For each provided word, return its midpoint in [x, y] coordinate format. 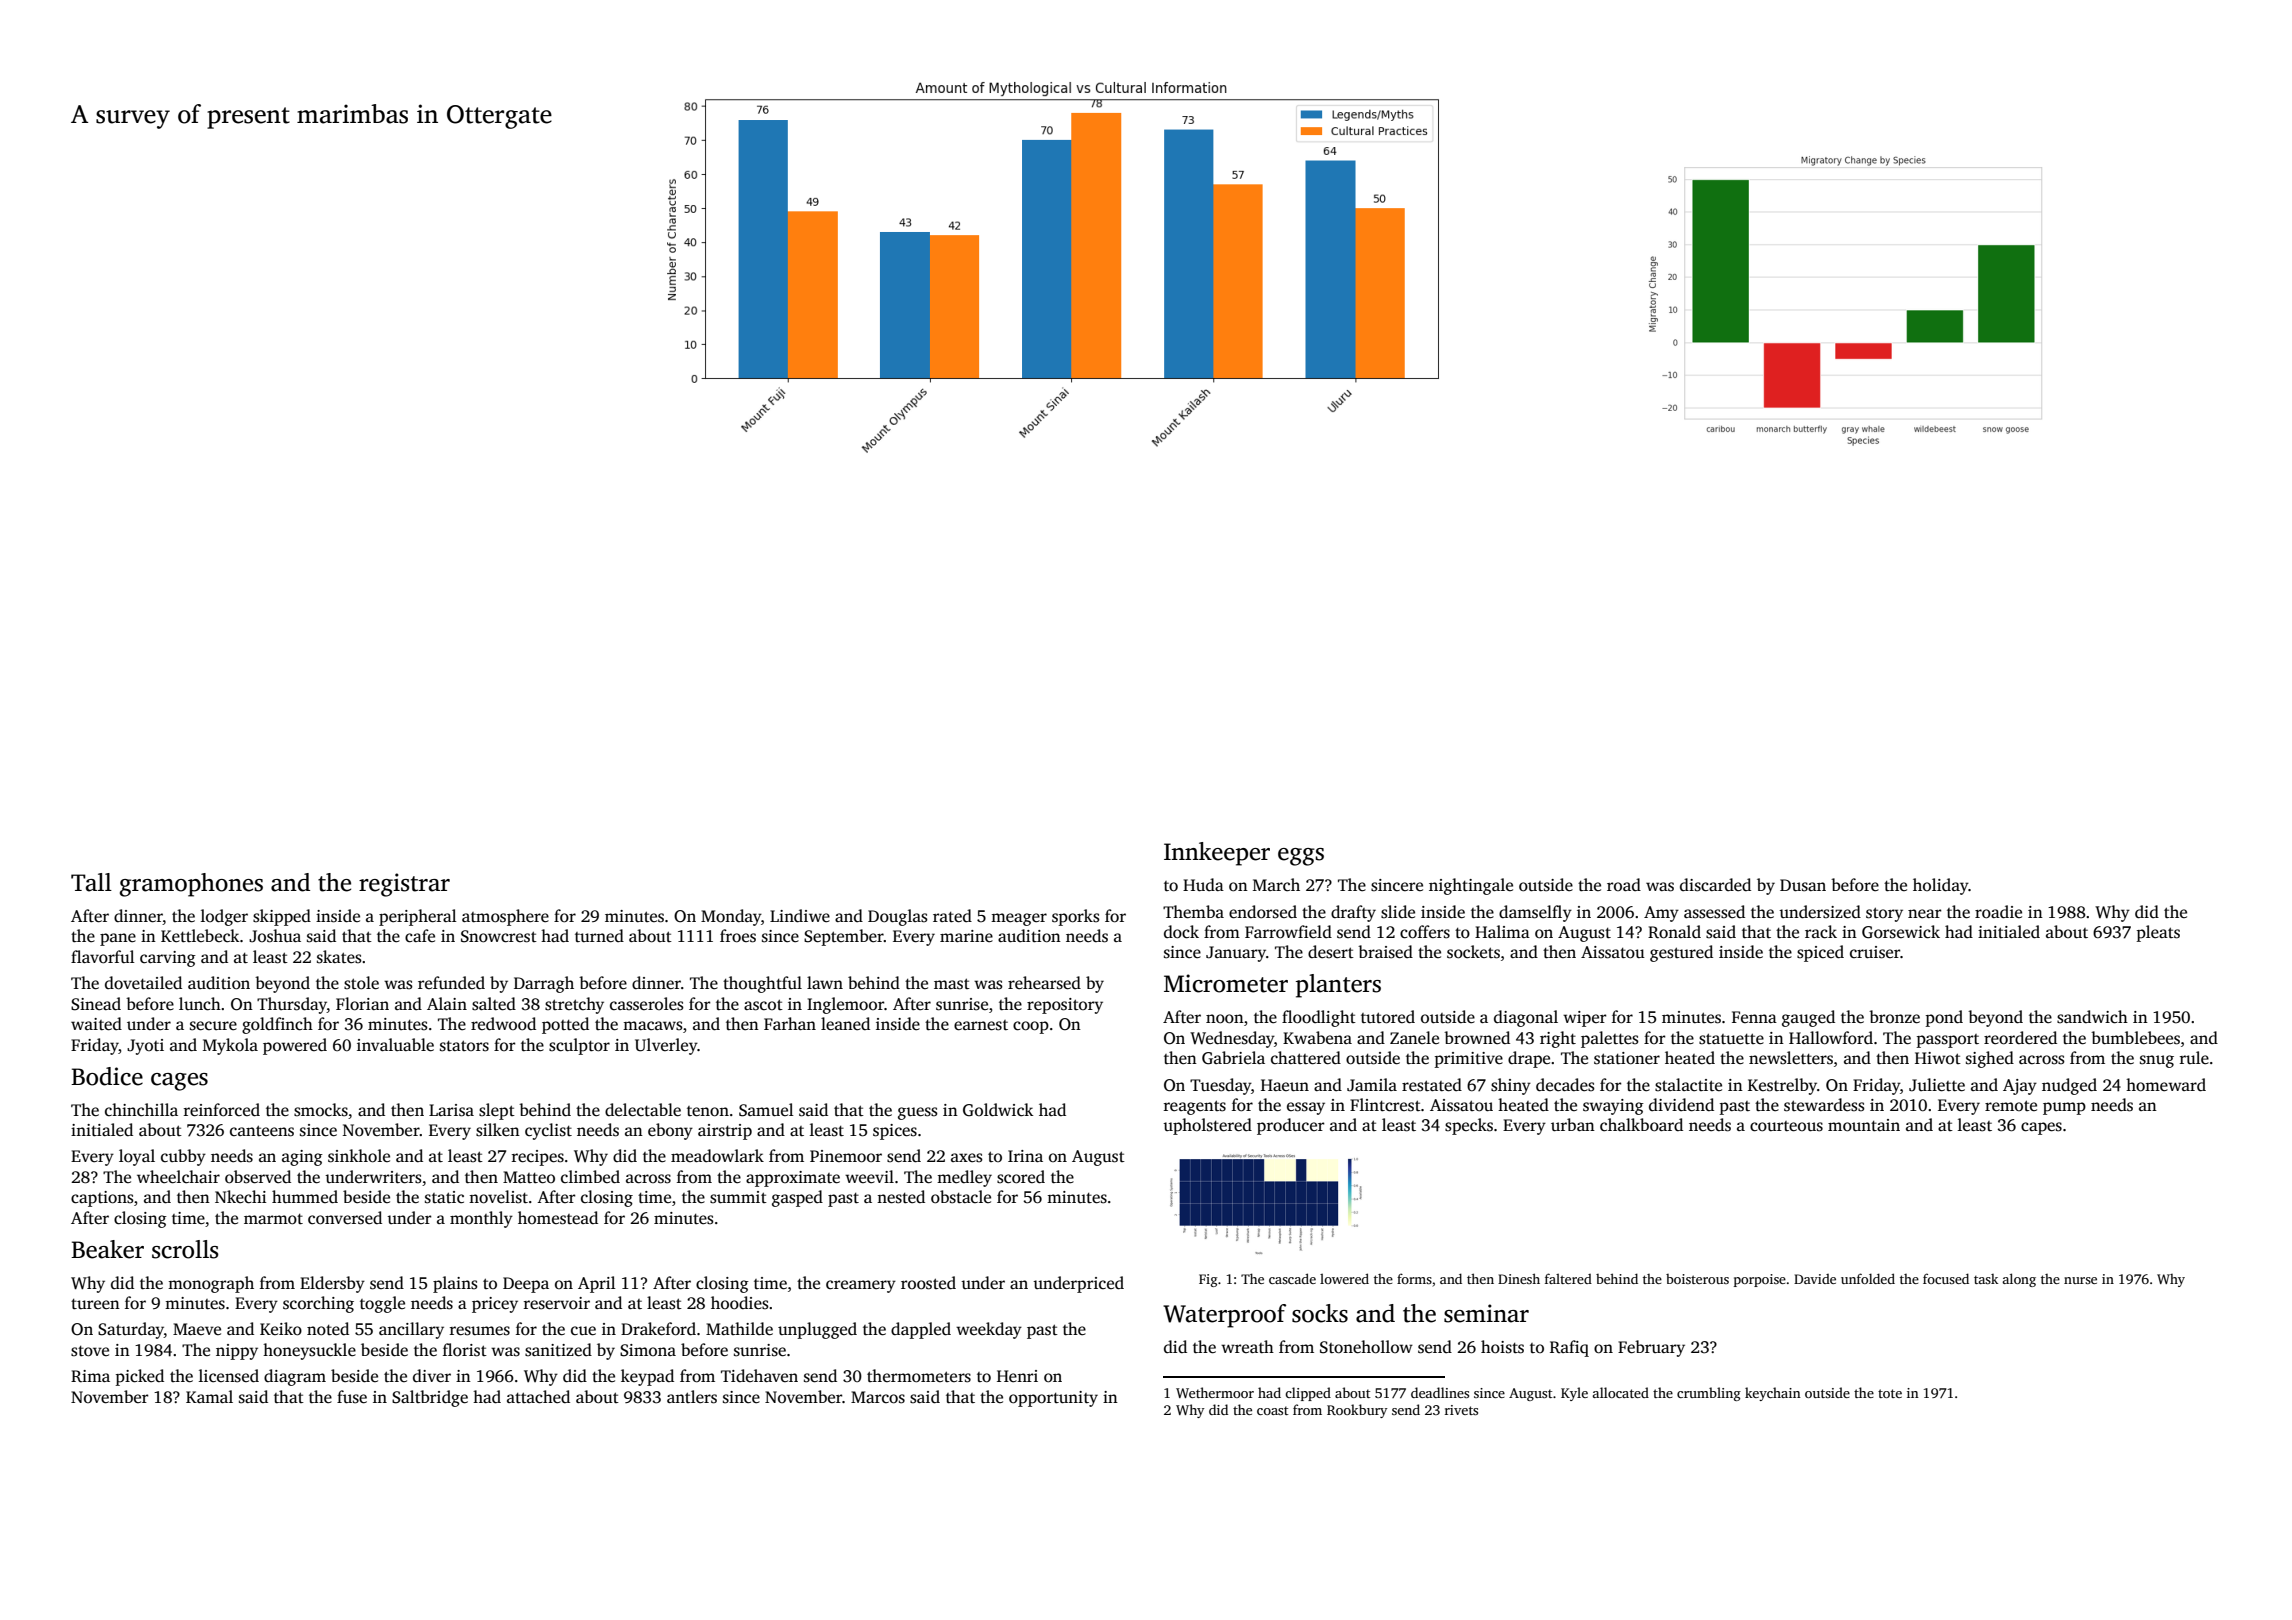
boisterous [1697, 1279]
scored [1021, 1177]
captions [102, 1199]
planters [1338, 986]
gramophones [191, 885]
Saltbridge [430, 1398]
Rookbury [1357, 1411]
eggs [1301, 857]
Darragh [544, 984]
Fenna [1754, 1017]
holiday [1940, 886]
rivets [1461, 1410]
